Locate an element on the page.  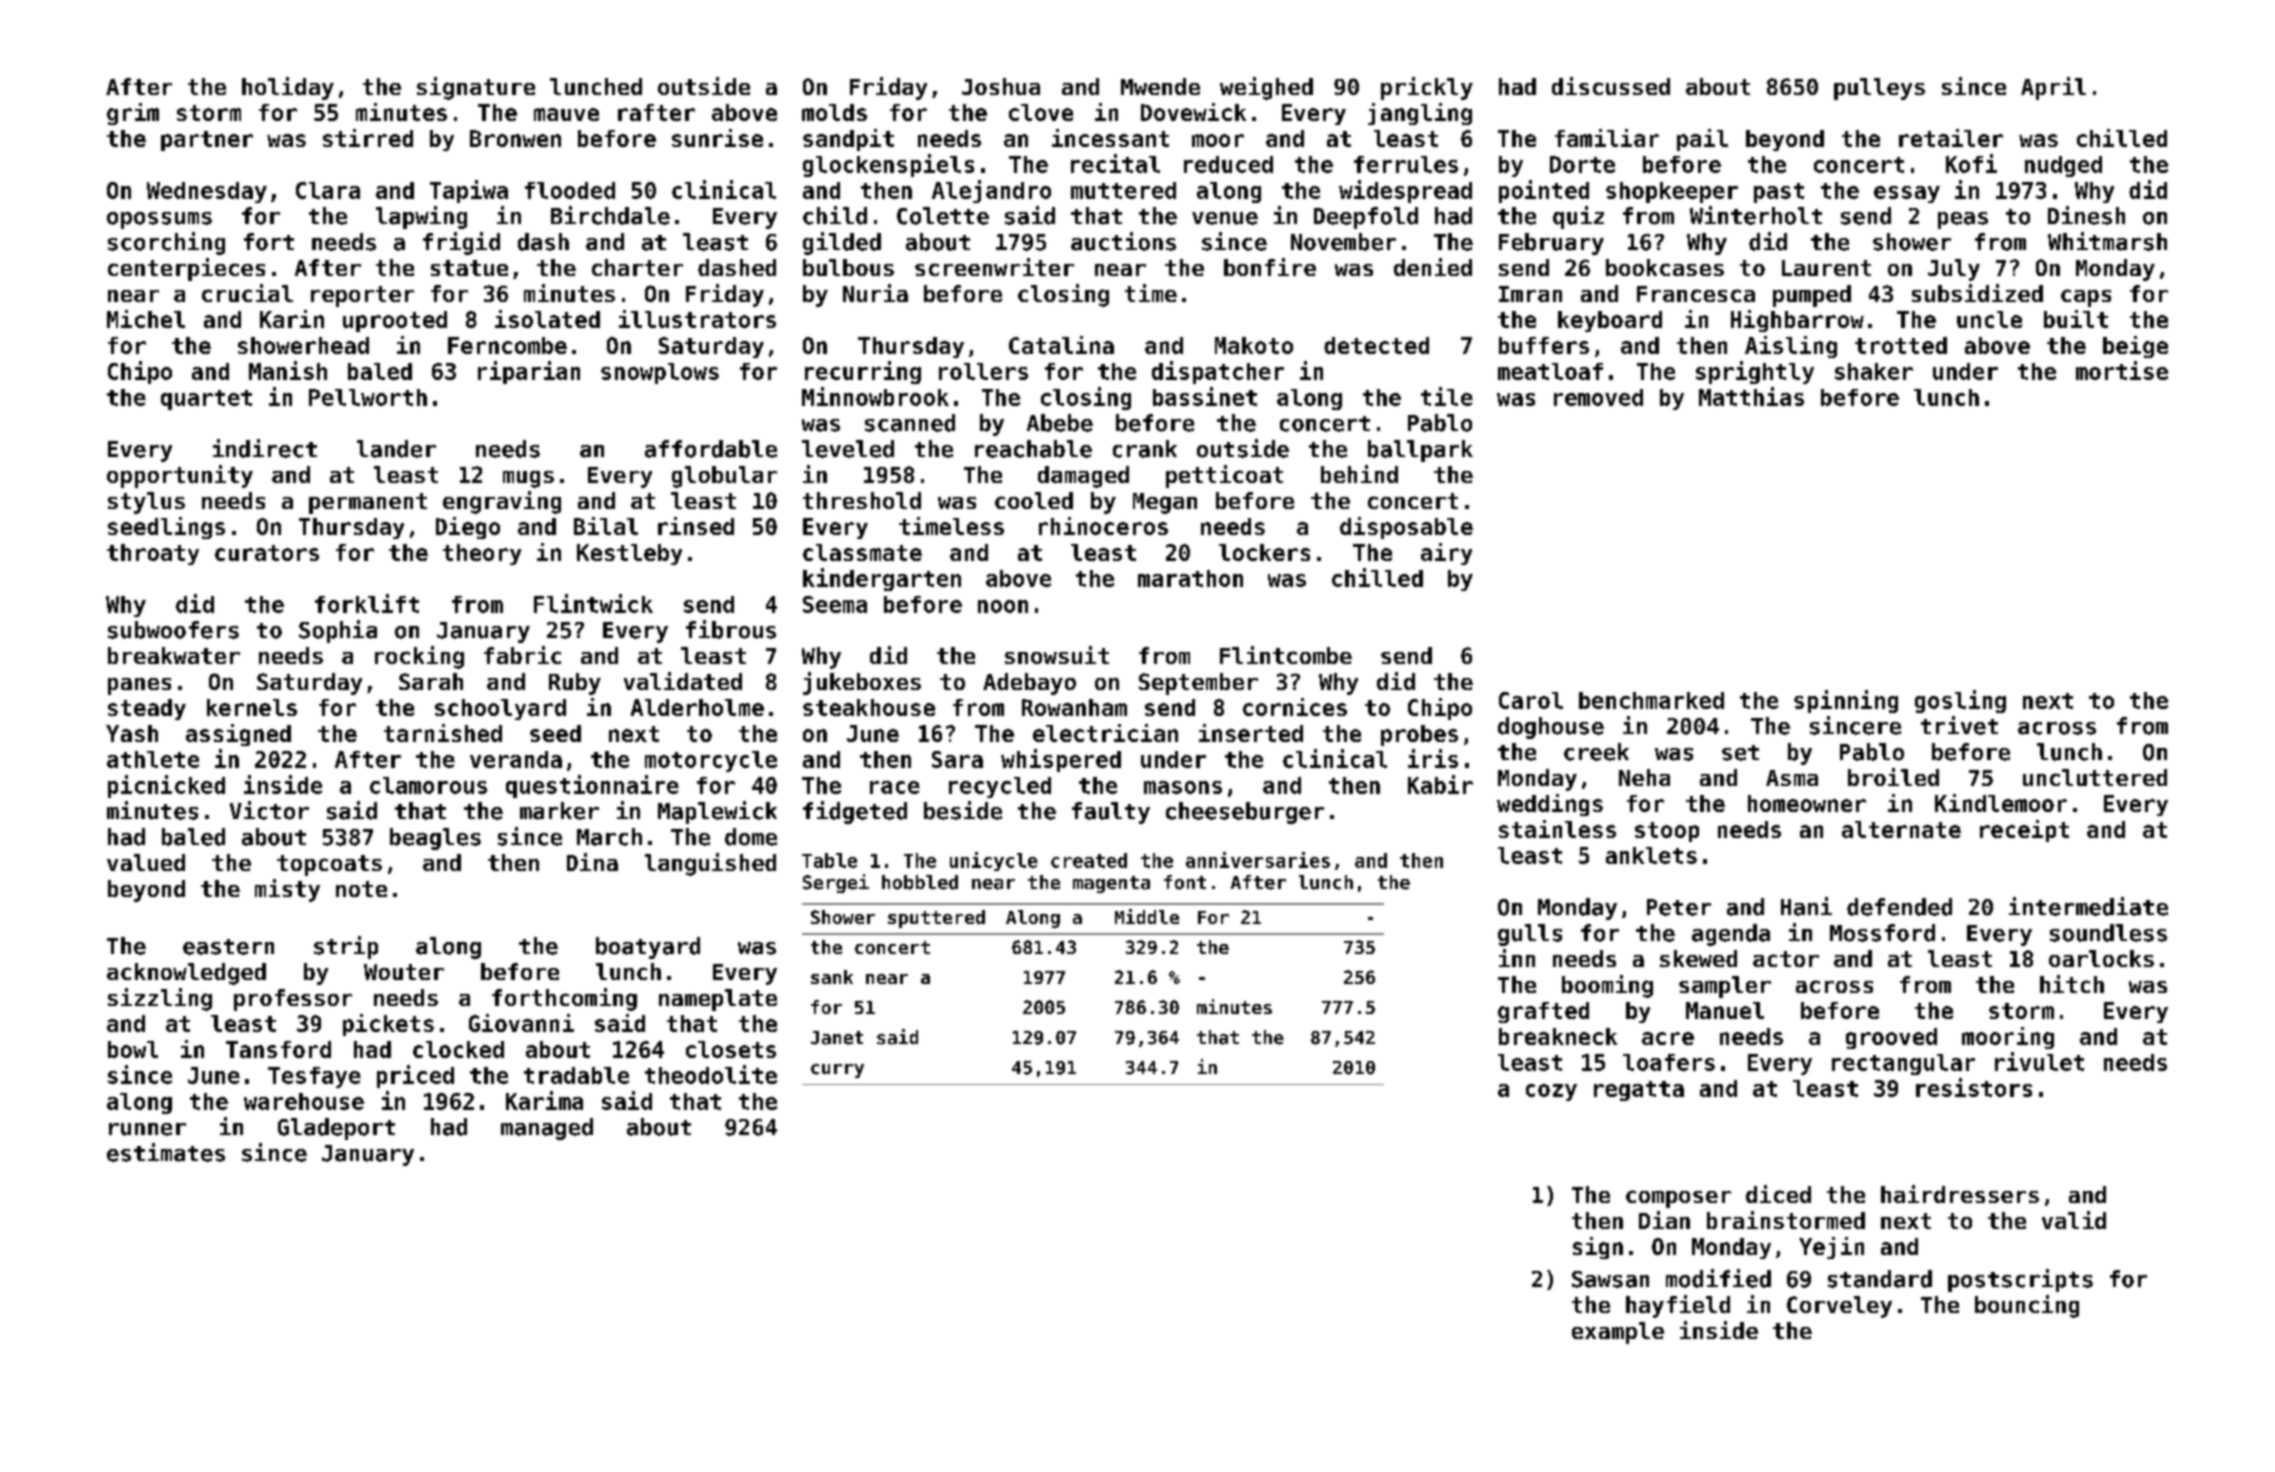
soundless is located at coordinates (2108, 933).
